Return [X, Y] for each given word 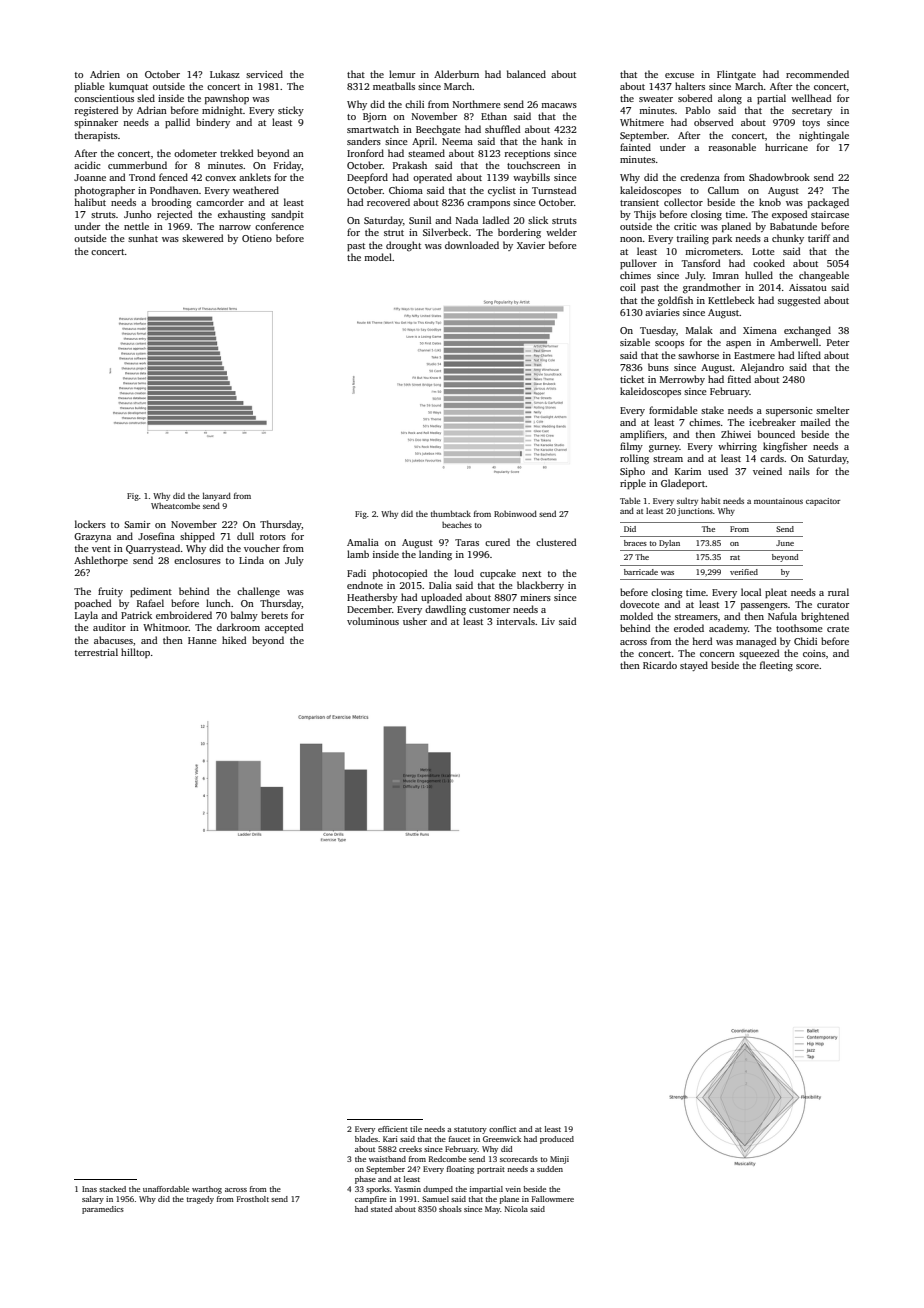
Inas [89, 1189]
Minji [559, 1160]
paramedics [103, 1210]
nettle [136, 226]
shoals [450, 1209]
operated [432, 178]
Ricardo [660, 665]
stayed [694, 666]
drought [403, 246]
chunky [788, 239]
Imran [726, 275]
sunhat [143, 238]
